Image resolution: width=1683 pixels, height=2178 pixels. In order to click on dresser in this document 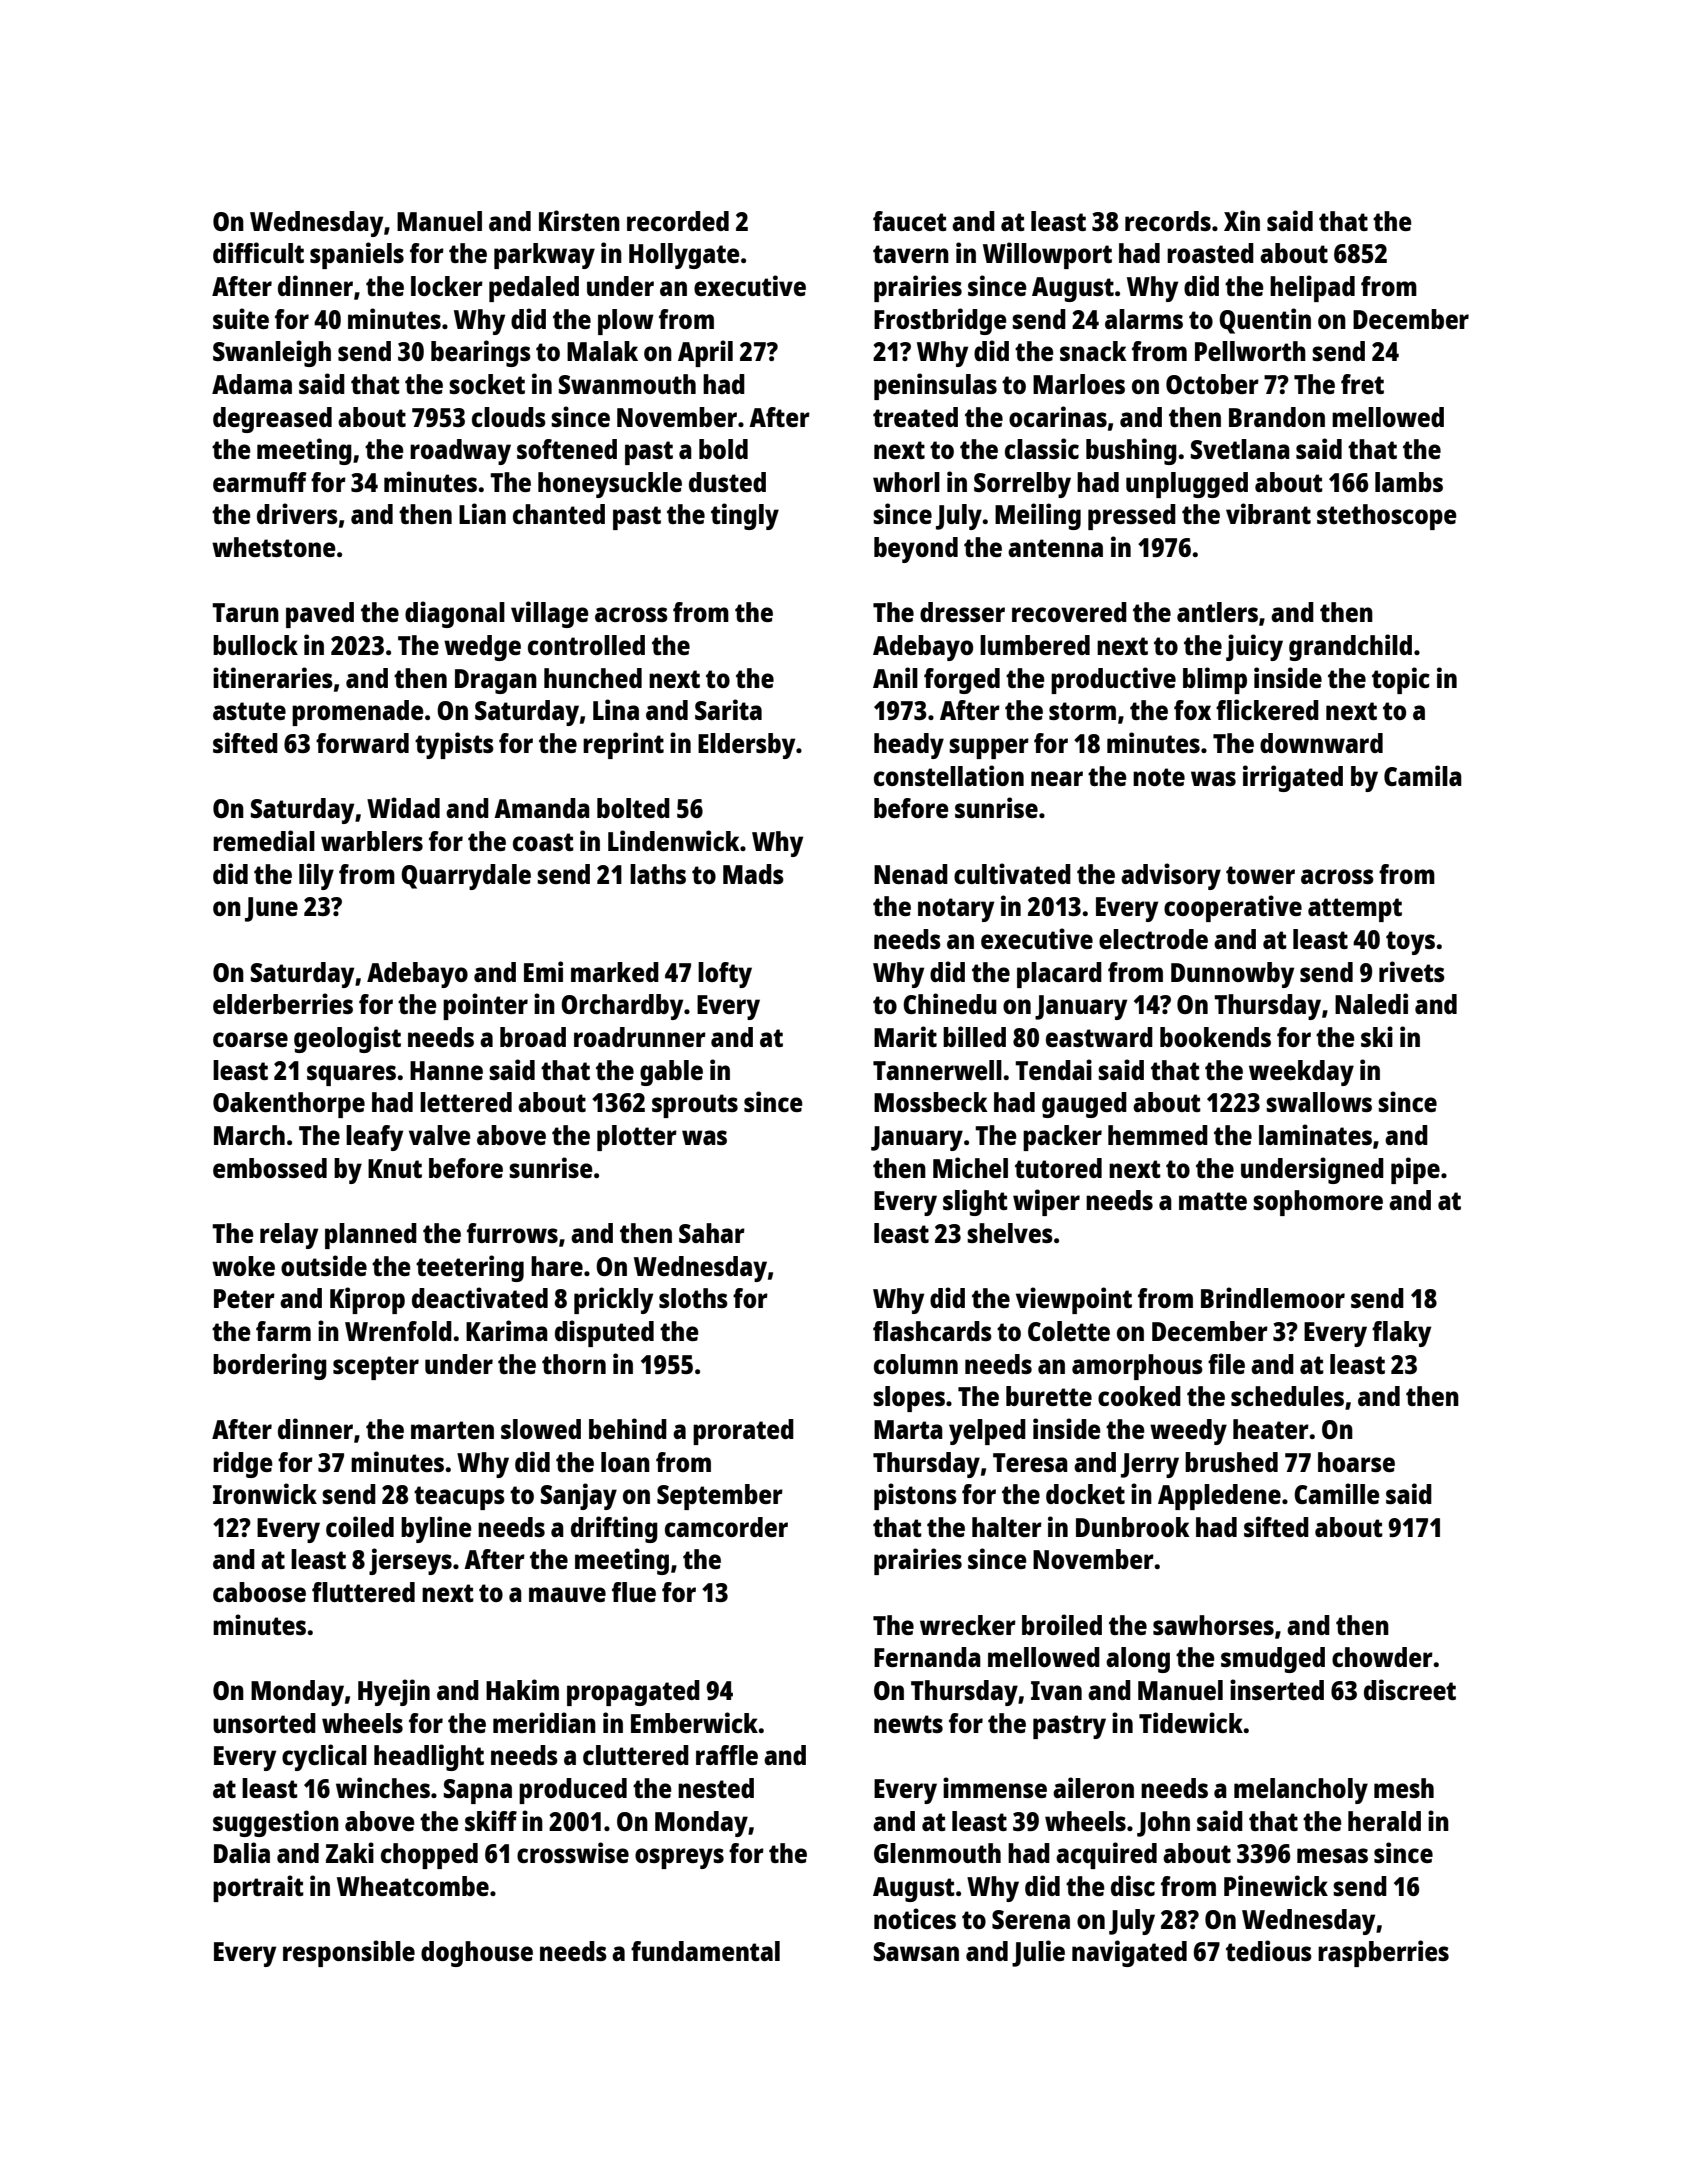, I will do `click(962, 612)`.
